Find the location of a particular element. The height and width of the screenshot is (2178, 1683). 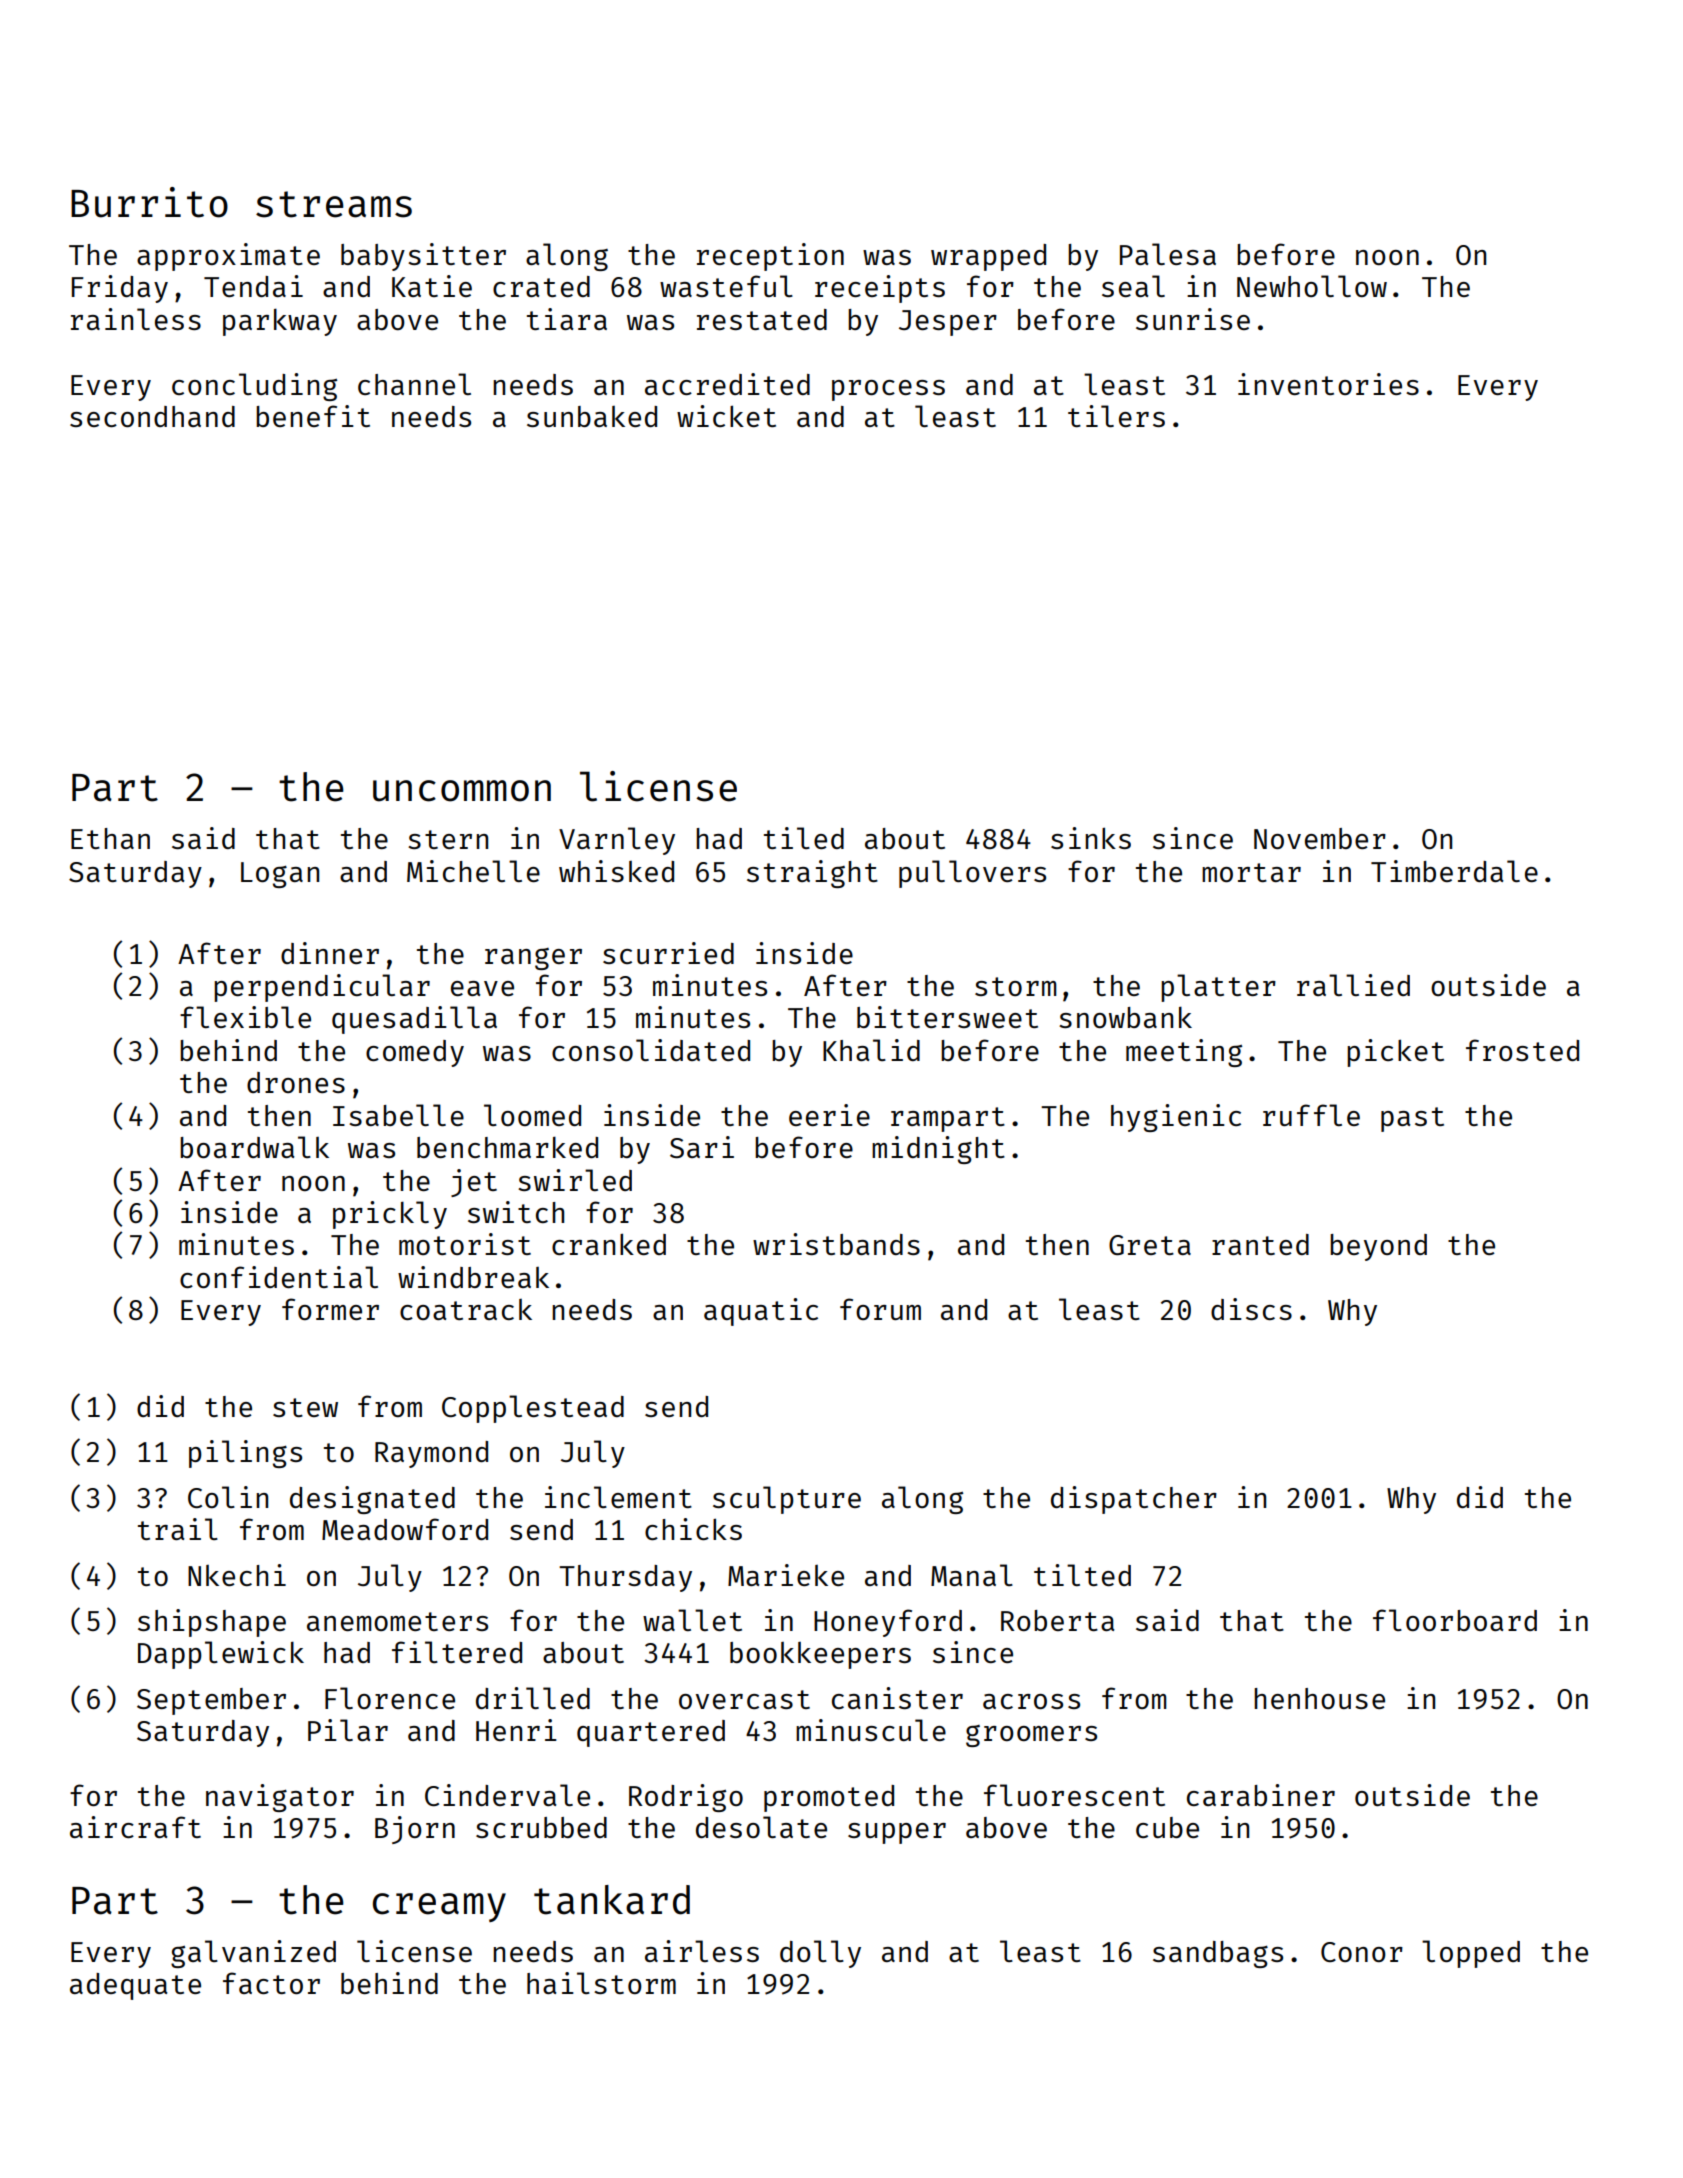

straight is located at coordinates (812, 874).
